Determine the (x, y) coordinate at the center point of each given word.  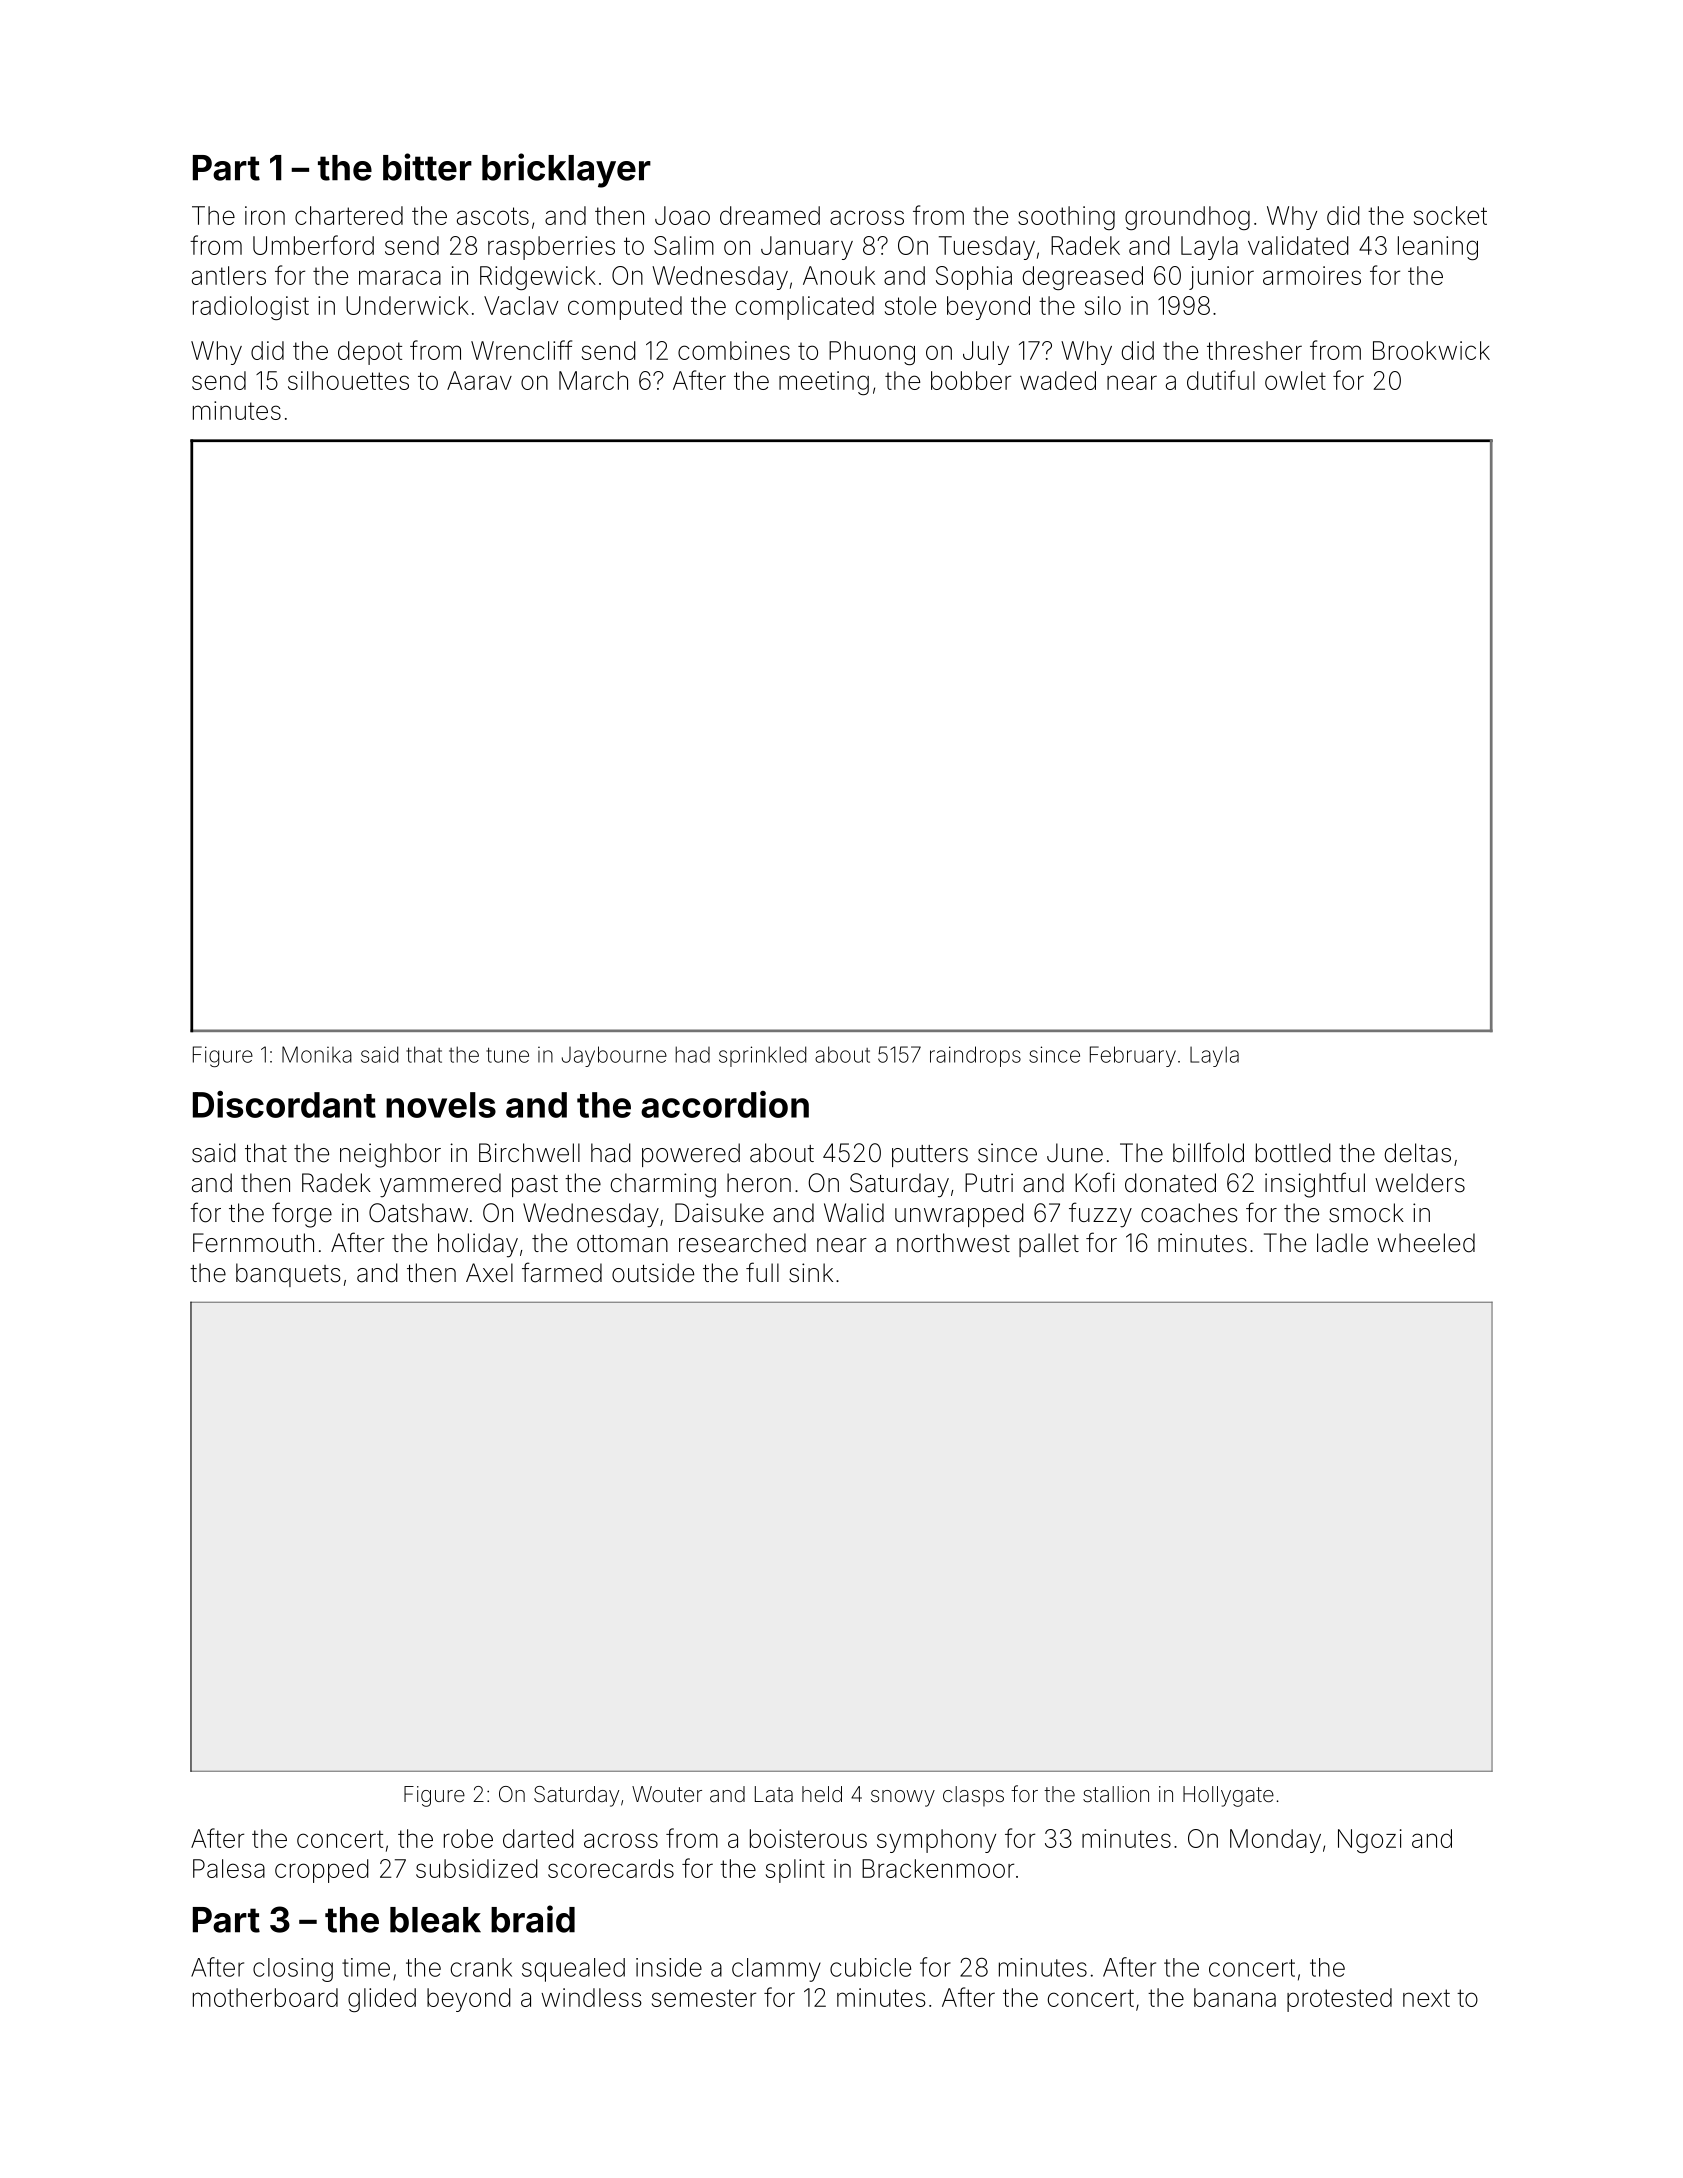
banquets (288, 1275)
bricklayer (566, 170)
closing (293, 1970)
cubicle (870, 1967)
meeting (824, 383)
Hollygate (1228, 1796)
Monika (317, 1054)
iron (265, 215)
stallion (1116, 1794)
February (1133, 1056)
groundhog (1187, 218)
